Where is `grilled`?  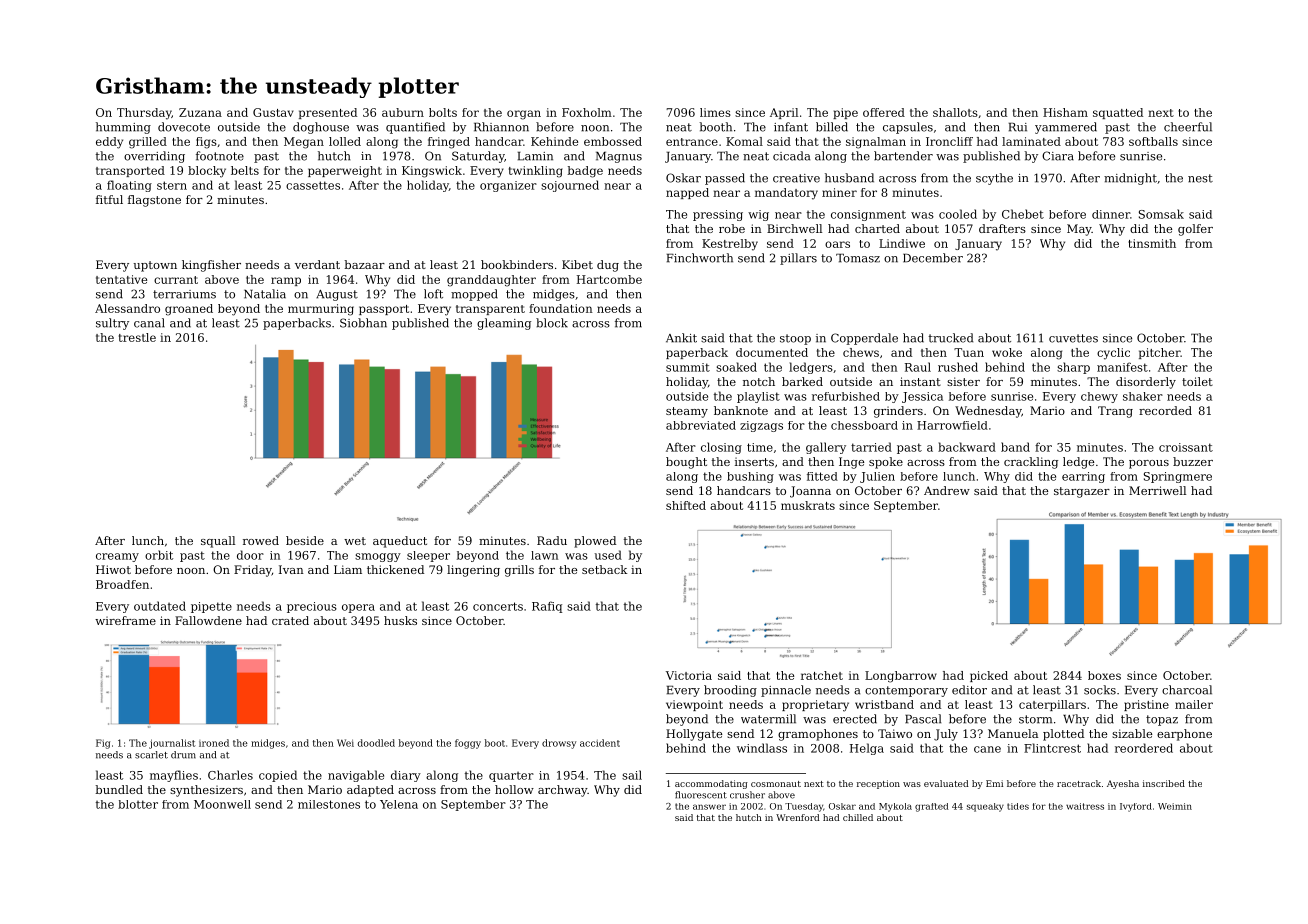 grilled is located at coordinates (148, 143).
